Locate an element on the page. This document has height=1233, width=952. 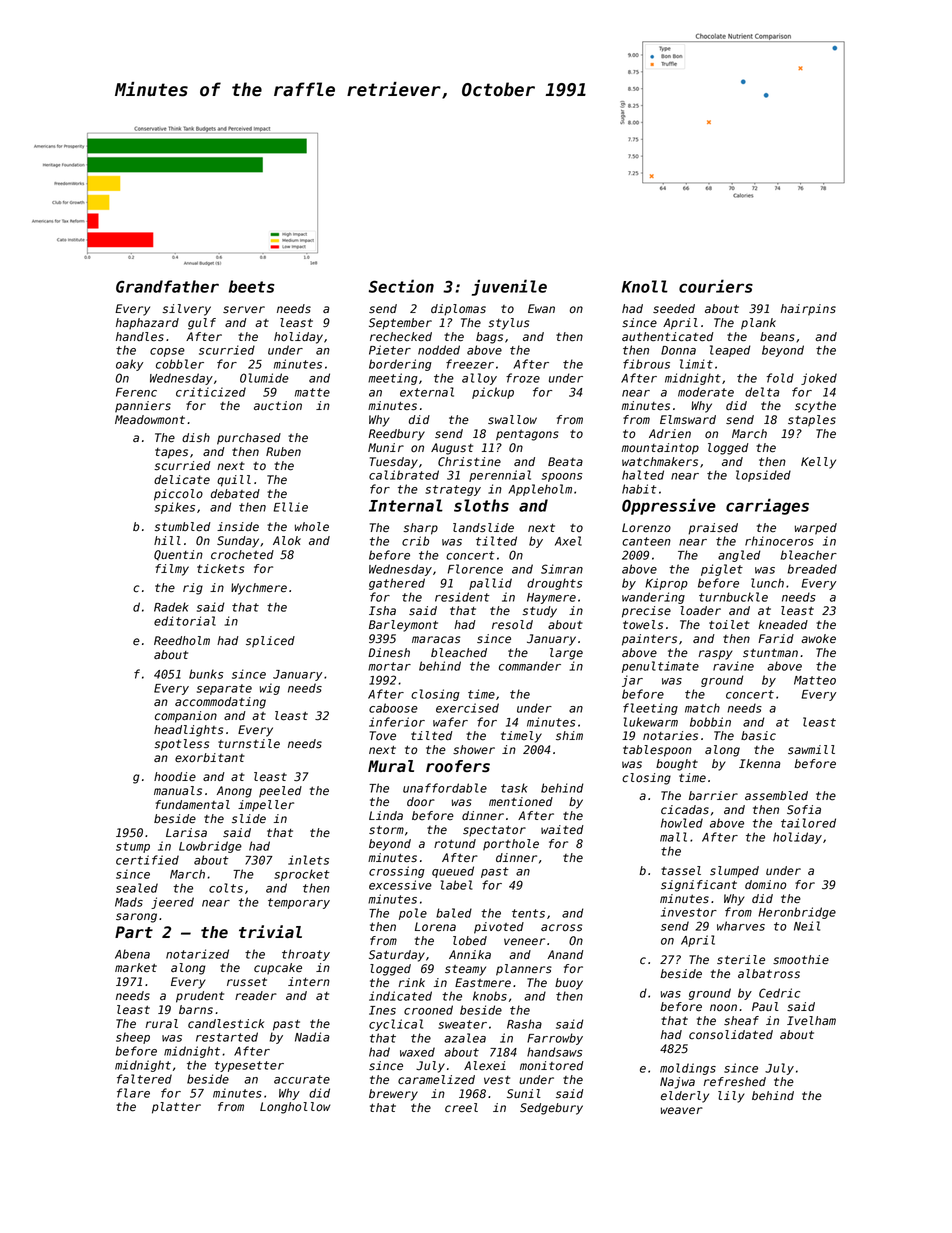
ravine is located at coordinates (733, 666).
